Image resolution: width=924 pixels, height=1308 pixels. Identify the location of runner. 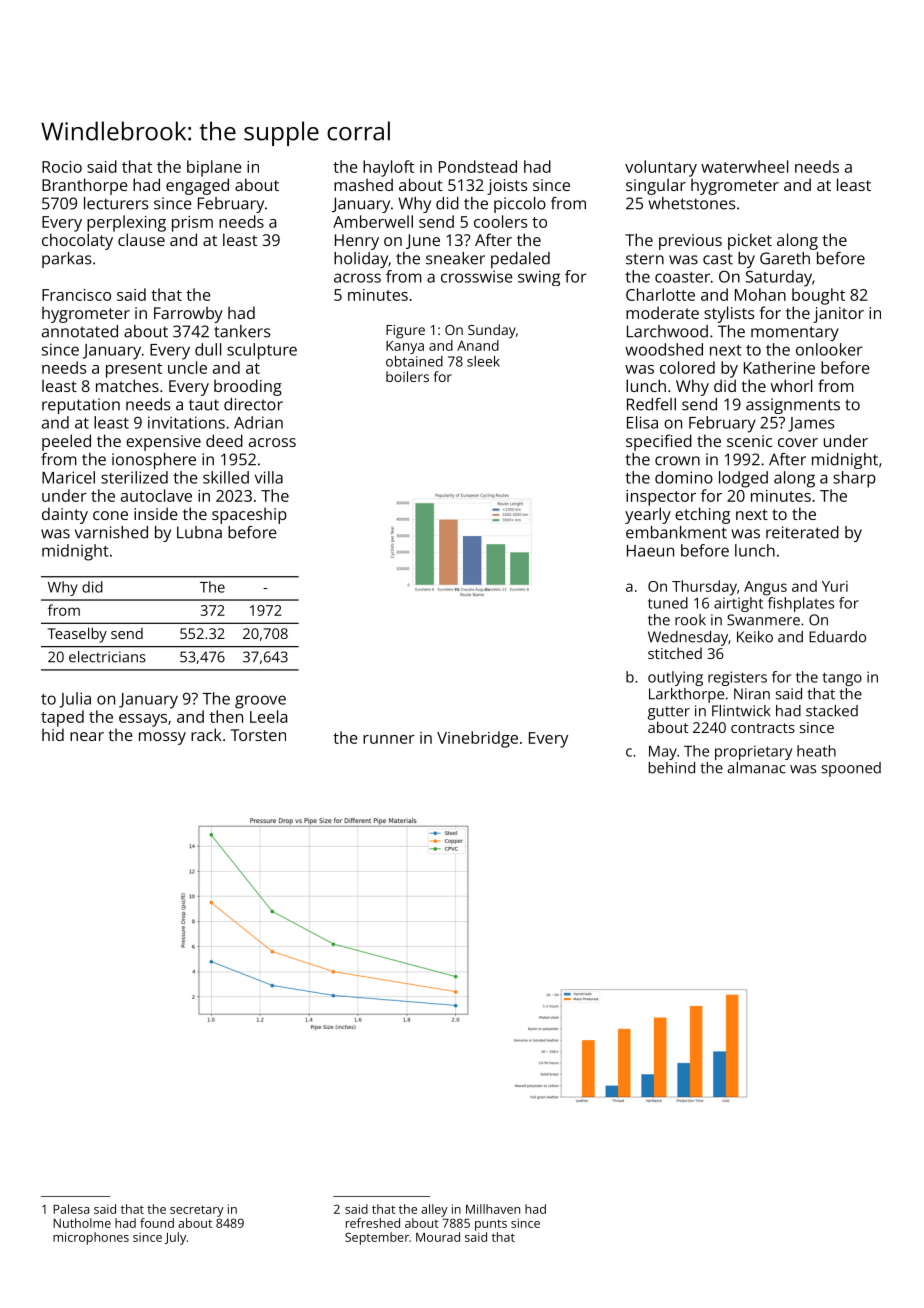
(389, 739).
